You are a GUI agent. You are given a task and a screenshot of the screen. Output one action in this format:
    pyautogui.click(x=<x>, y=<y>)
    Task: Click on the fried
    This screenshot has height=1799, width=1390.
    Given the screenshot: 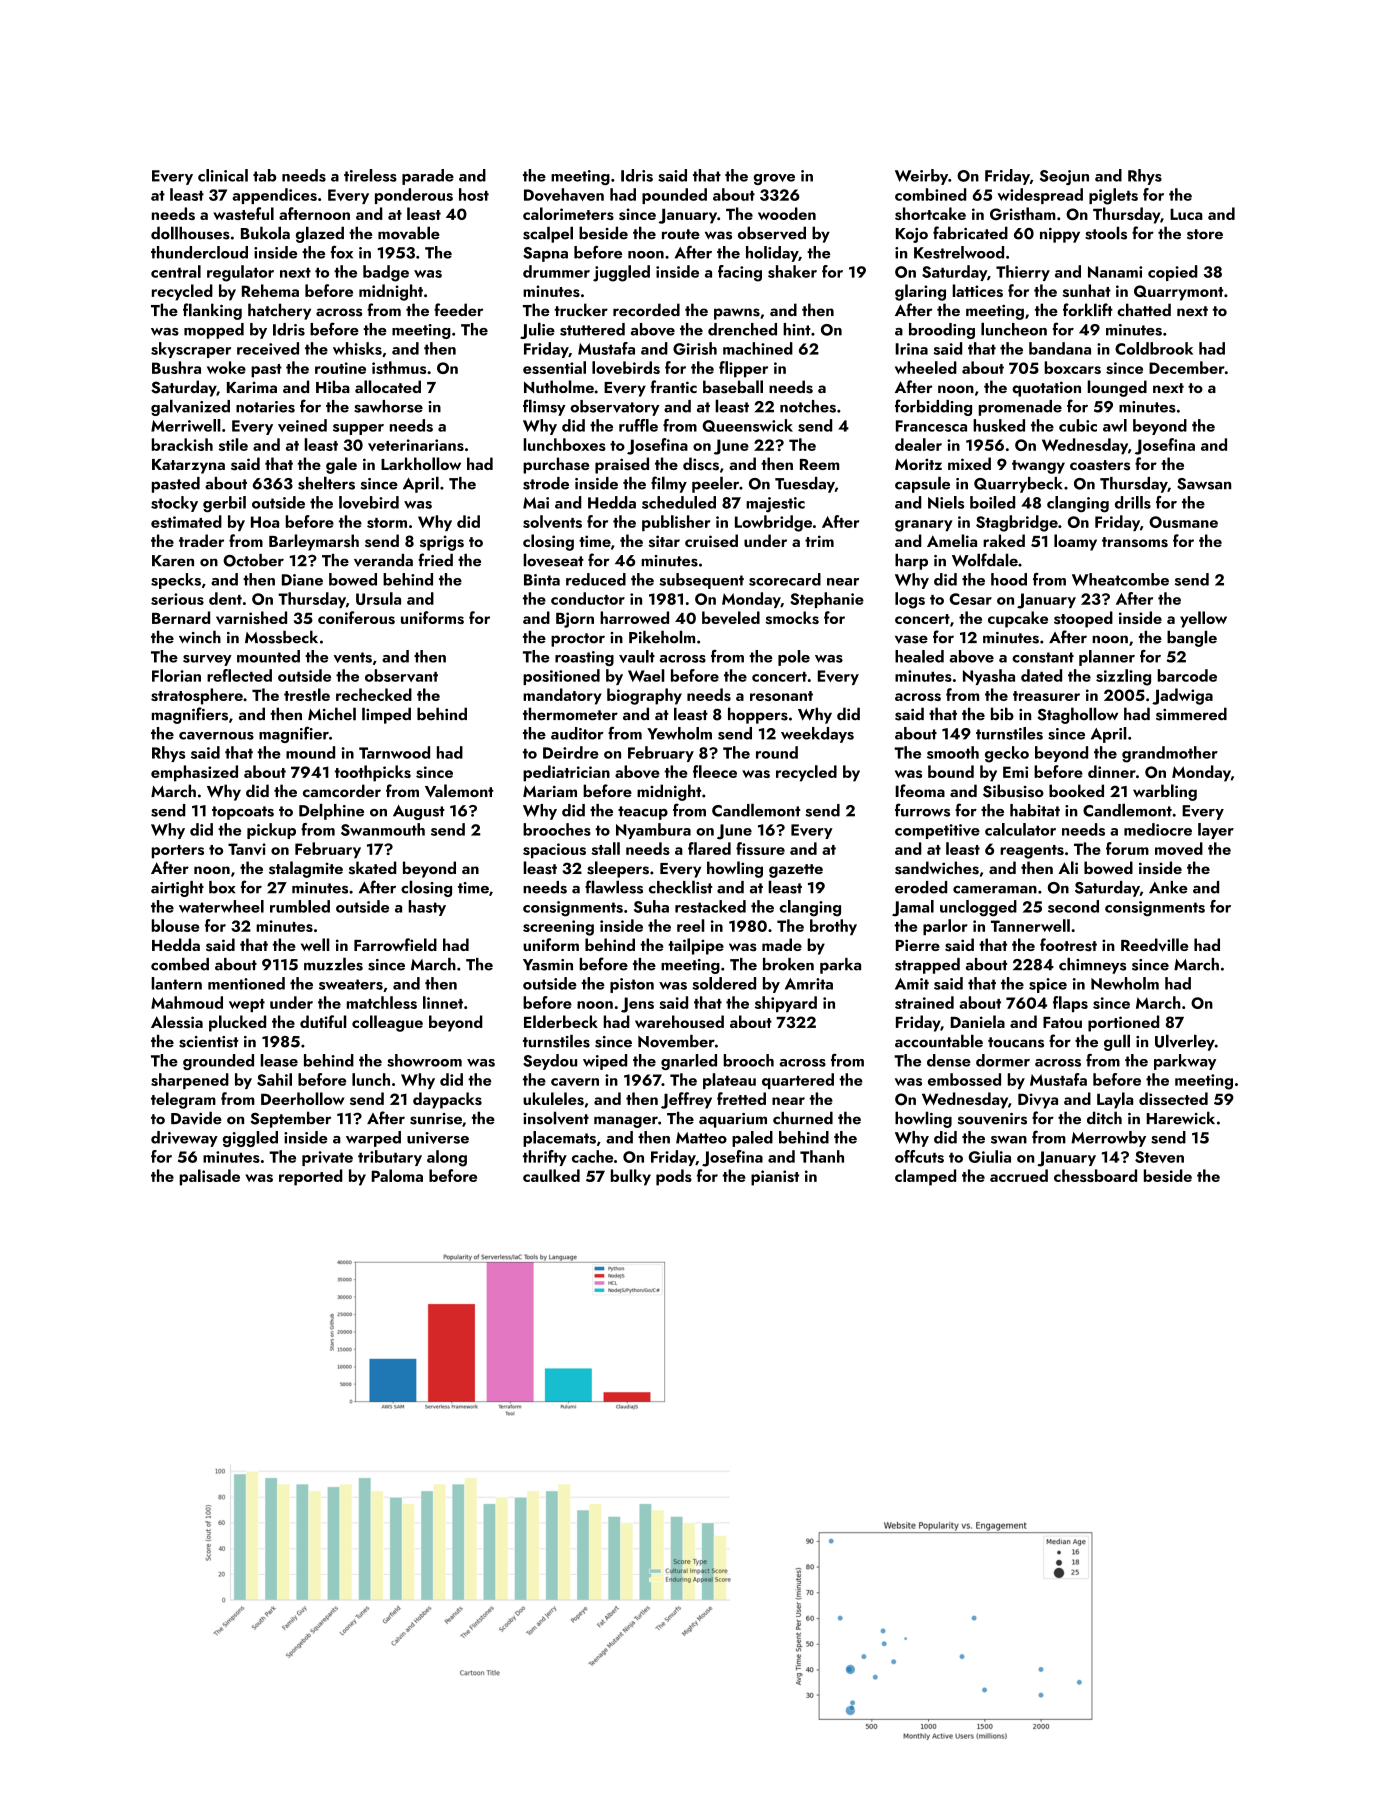 What is the action you would take?
    pyautogui.click(x=435, y=560)
